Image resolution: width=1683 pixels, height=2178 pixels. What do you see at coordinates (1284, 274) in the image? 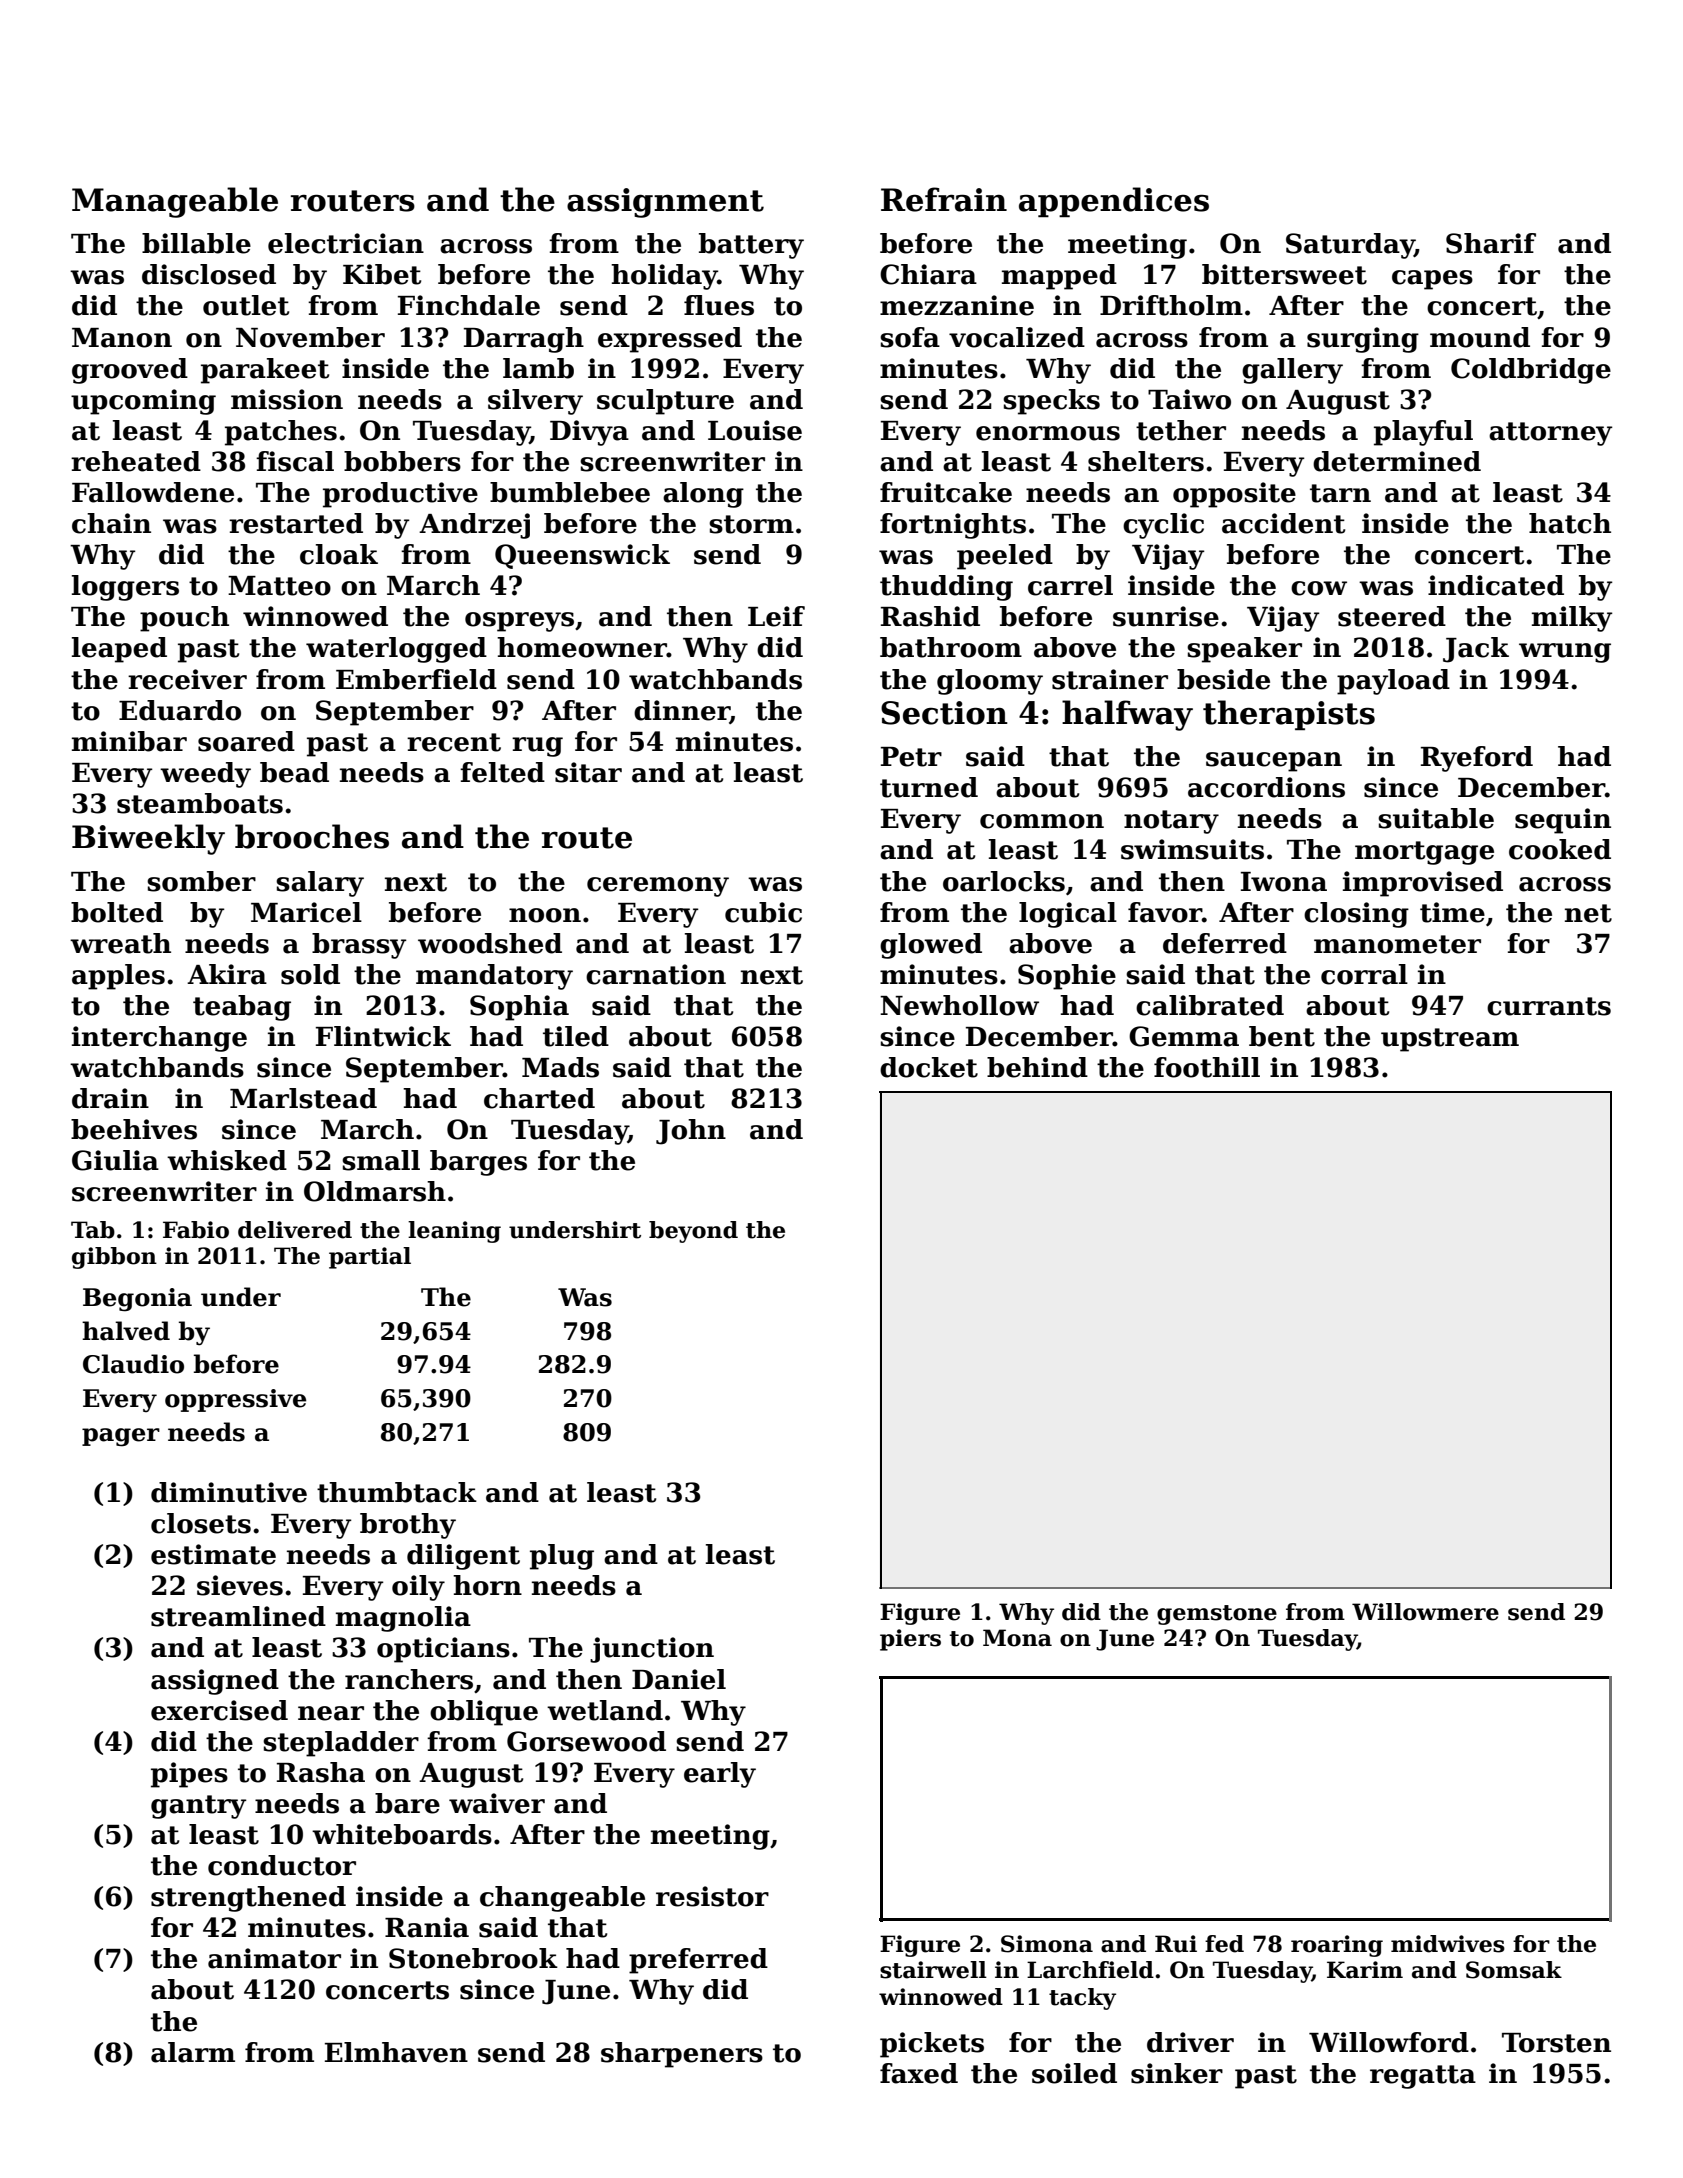
I see `bittersweet` at bounding box center [1284, 274].
